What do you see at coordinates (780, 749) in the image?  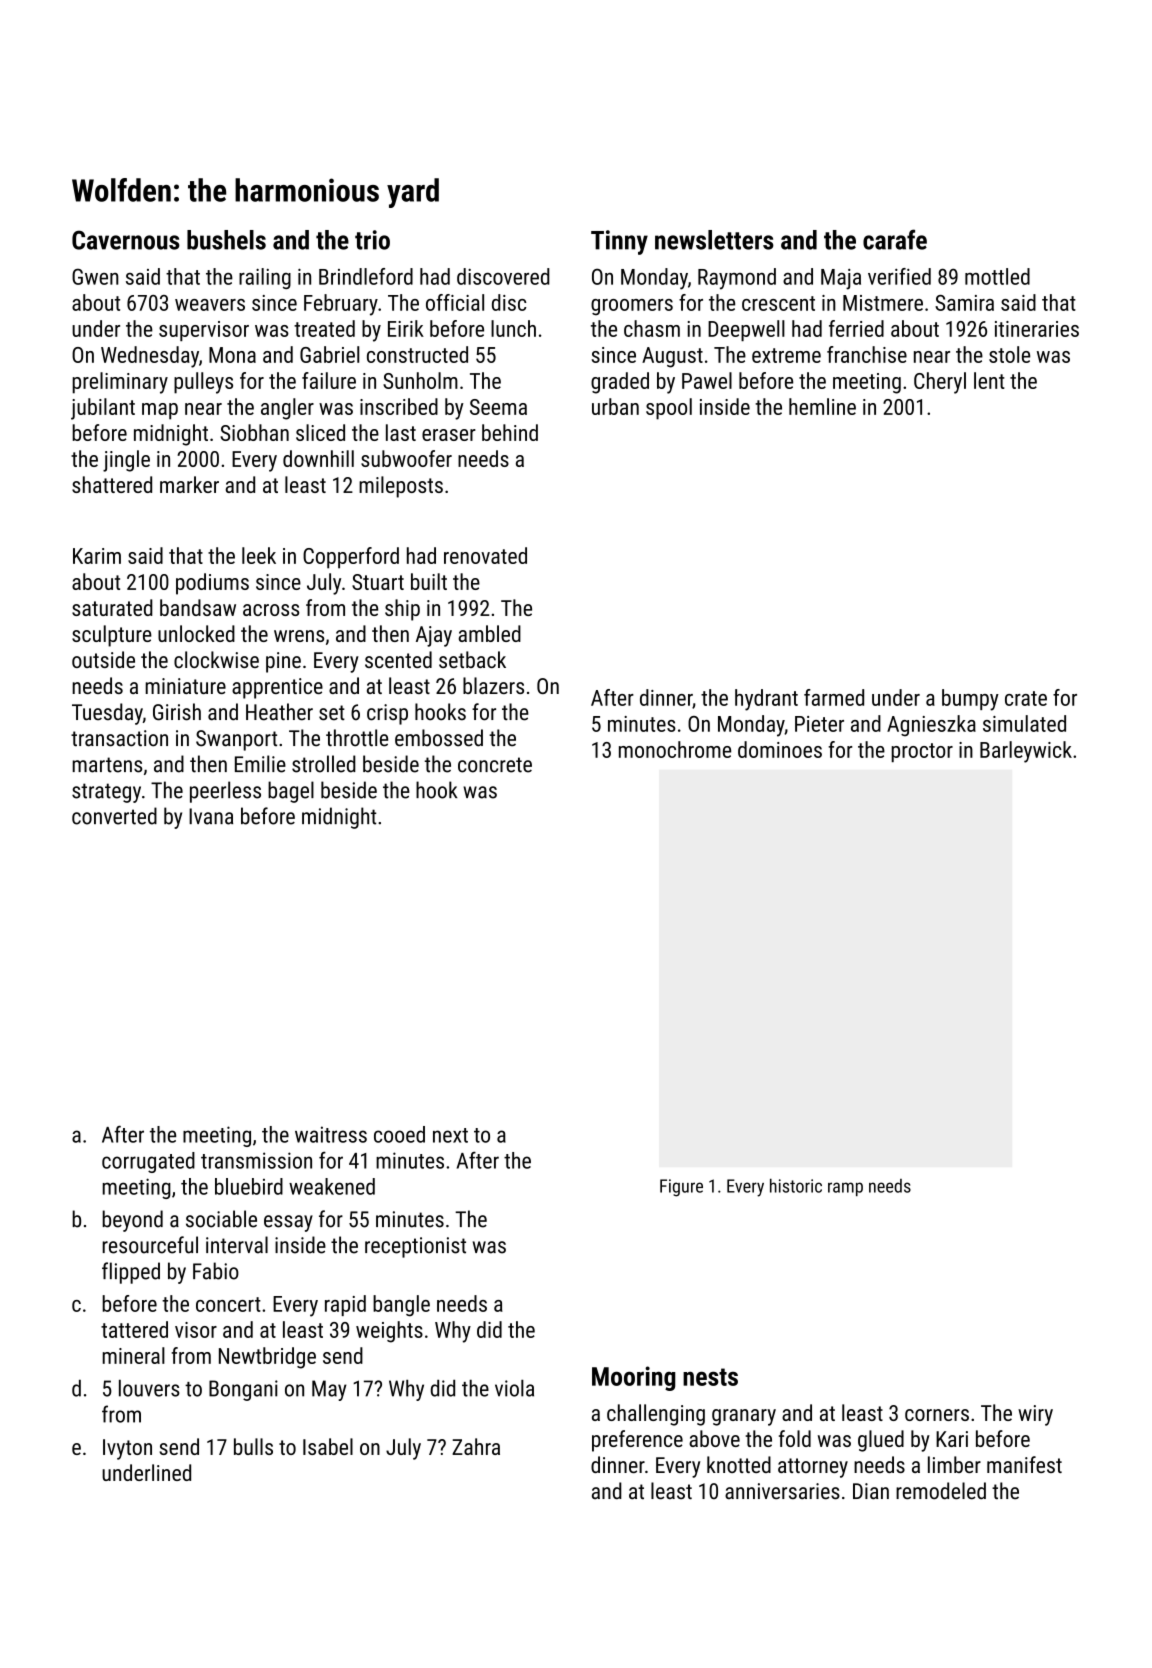 I see `dominoes` at bounding box center [780, 749].
